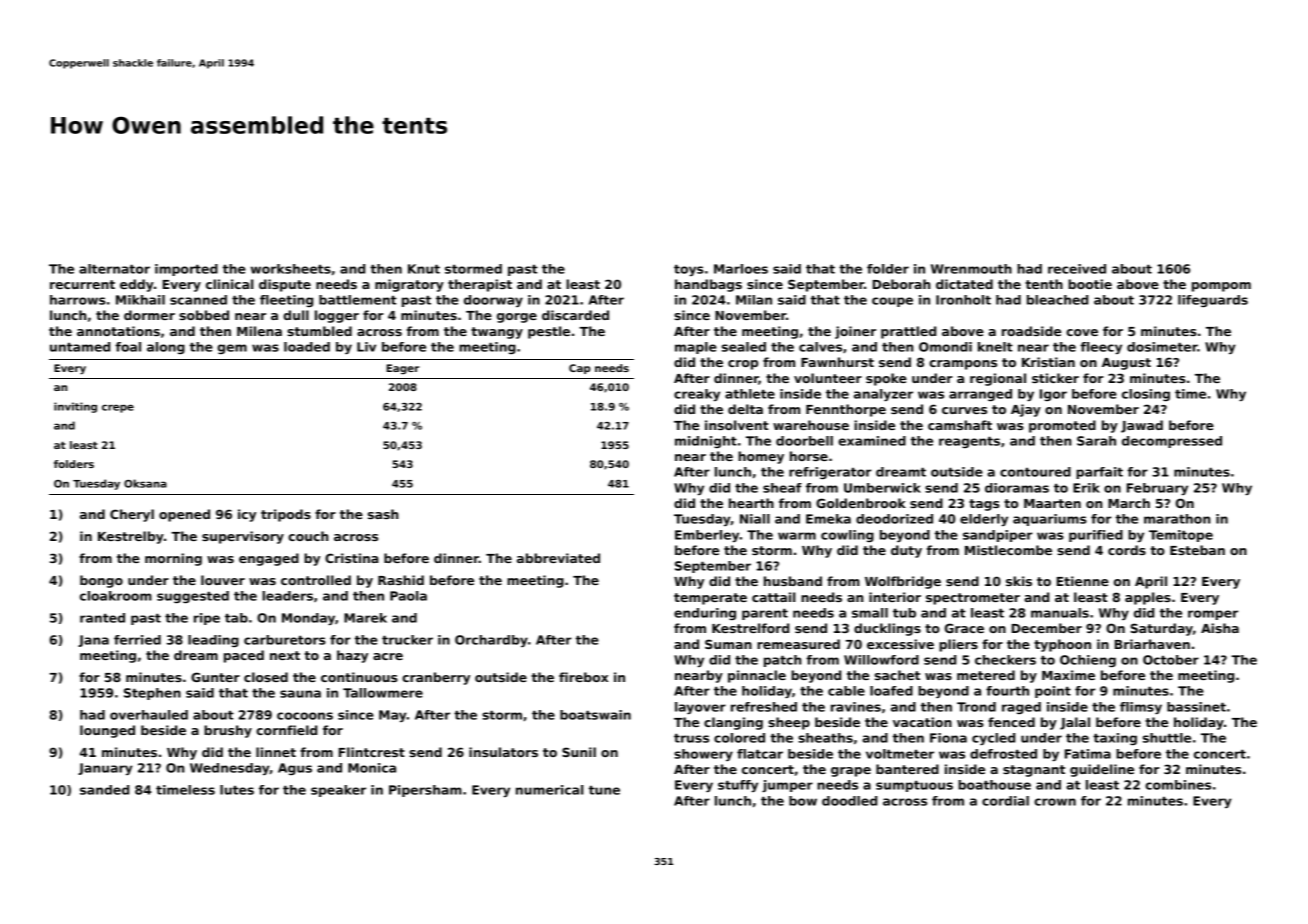 Image resolution: width=1308 pixels, height=924 pixels. I want to click on December, so click(1047, 628).
